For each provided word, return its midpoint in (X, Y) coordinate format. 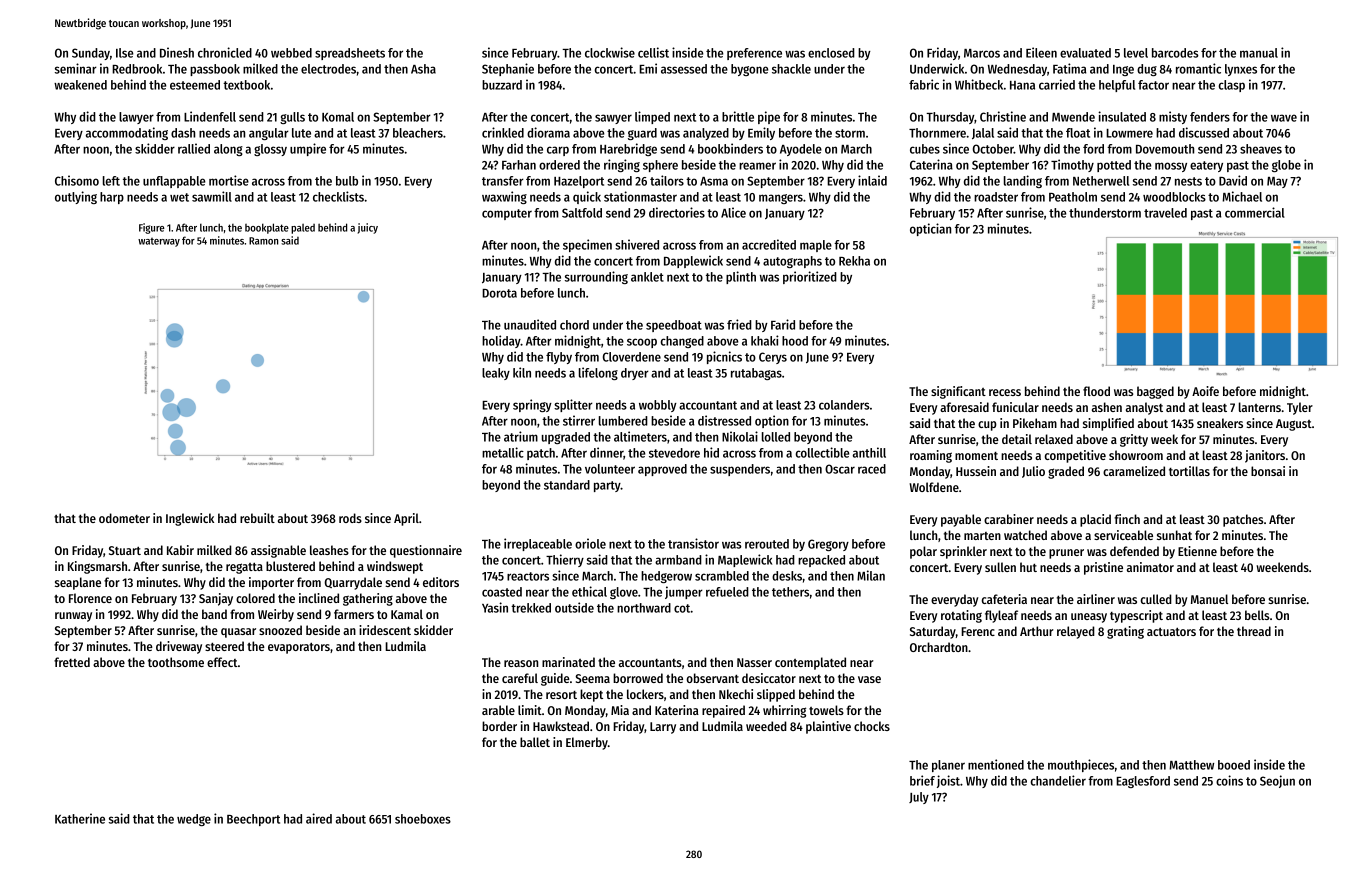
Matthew (1191, 765)
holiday (501, 341)
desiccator (769, 678)
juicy (368, 228)
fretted (72, 662)
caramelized (1134, 471)
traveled (1165, 213)
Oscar (840, 469)
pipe (769, 117)
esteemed (195, 85)
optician (930, 229)
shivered (637, 244)
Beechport (253, 820)
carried (1057, 84)
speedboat (674, 326)
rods (350, 518)
